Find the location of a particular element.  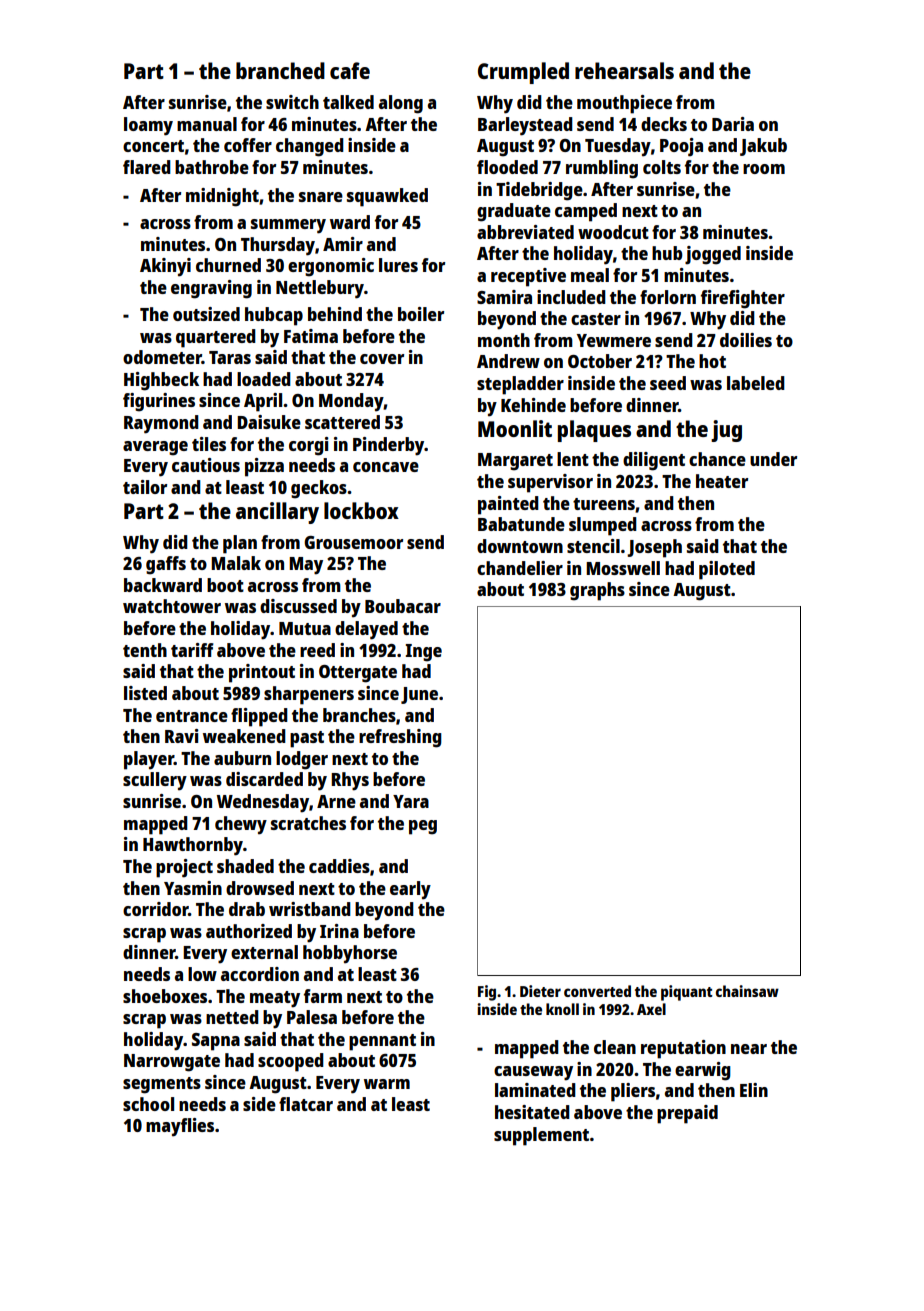

rehearsals is located at coordinates (624, 70).
